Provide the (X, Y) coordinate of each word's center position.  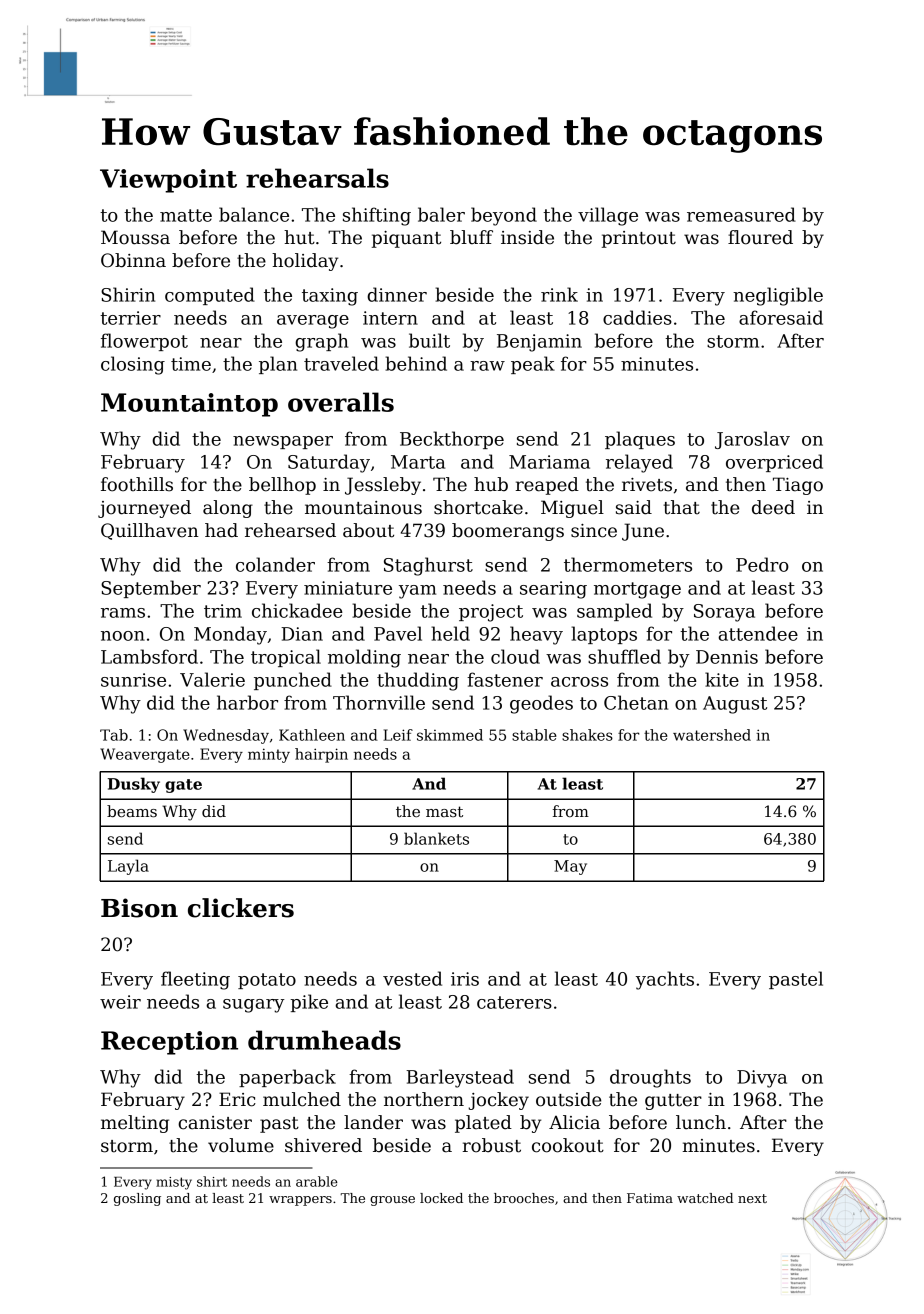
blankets (436, 838)
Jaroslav (752, 440)
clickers (241, 908)
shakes (587, 735)
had (221, 530)
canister (215, 1123)
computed (210, 296)
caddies (637, 317)
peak (533, 365)
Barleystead (460, 1078)
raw (487, 366)
